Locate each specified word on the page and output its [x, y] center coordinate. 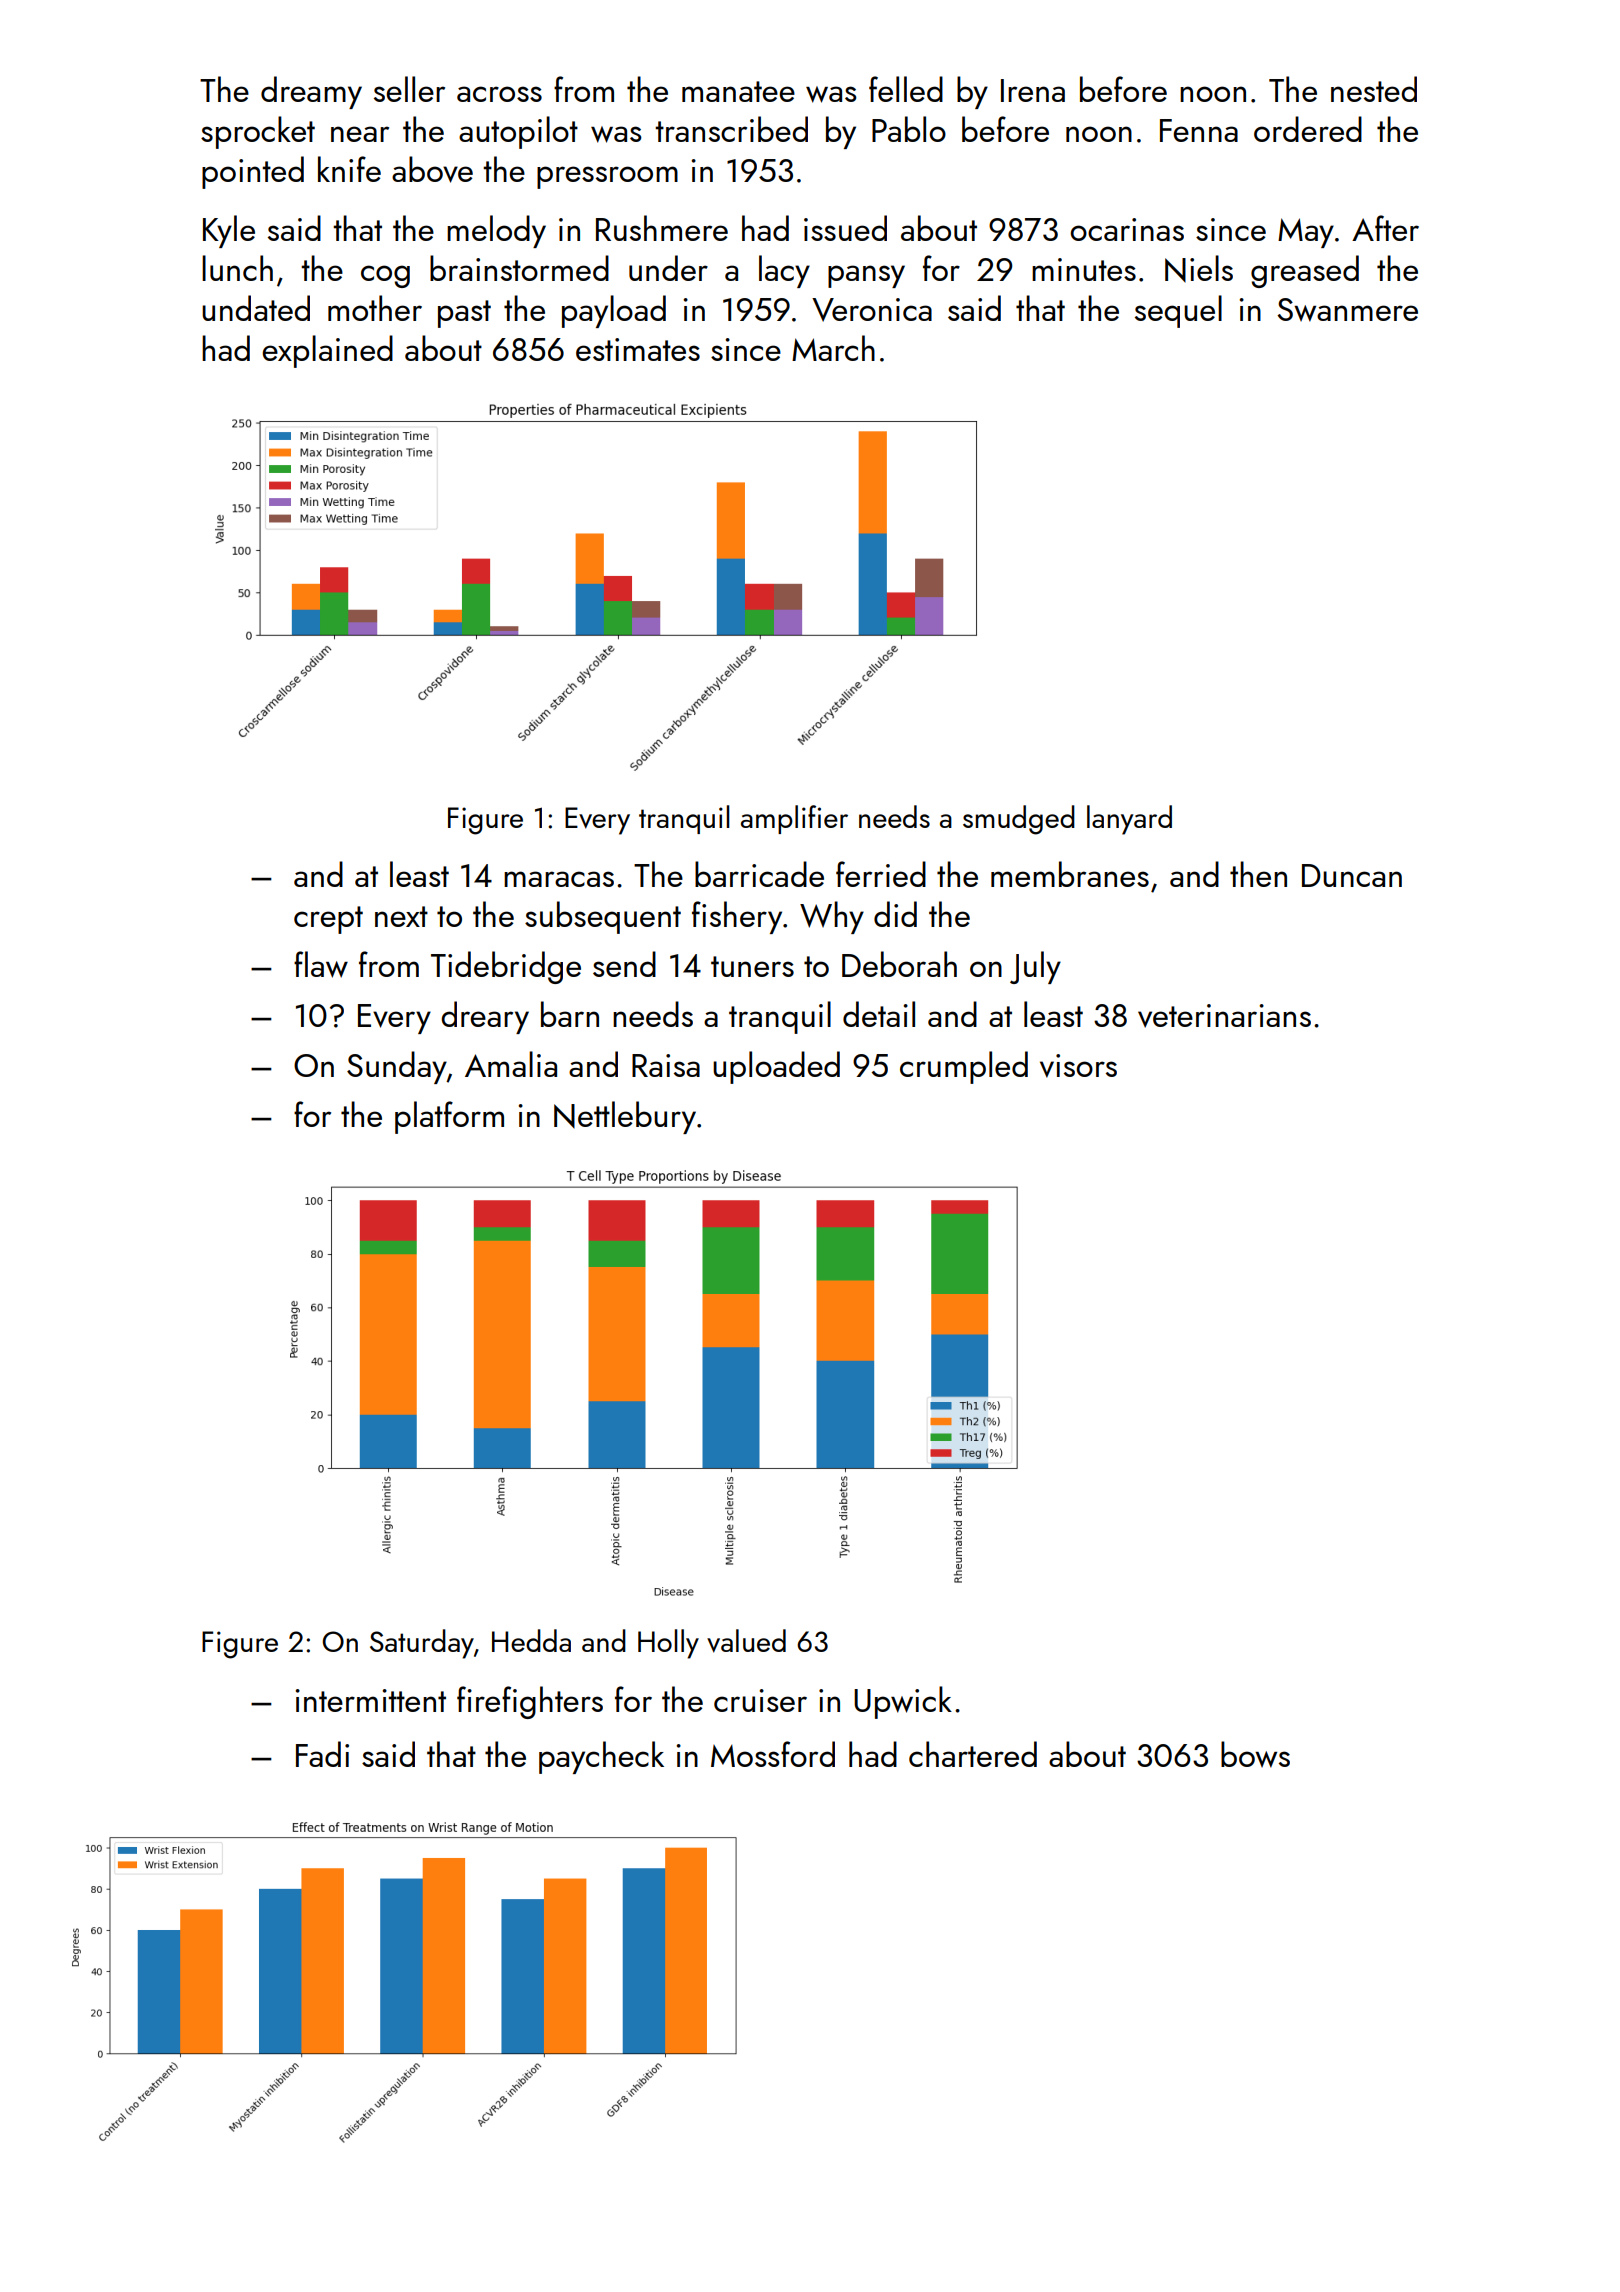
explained [327, 351]
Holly [668, 1644]
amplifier [794, 819]
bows [1255, 1754]
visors [1078, 1066]
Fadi [322, 1754]
